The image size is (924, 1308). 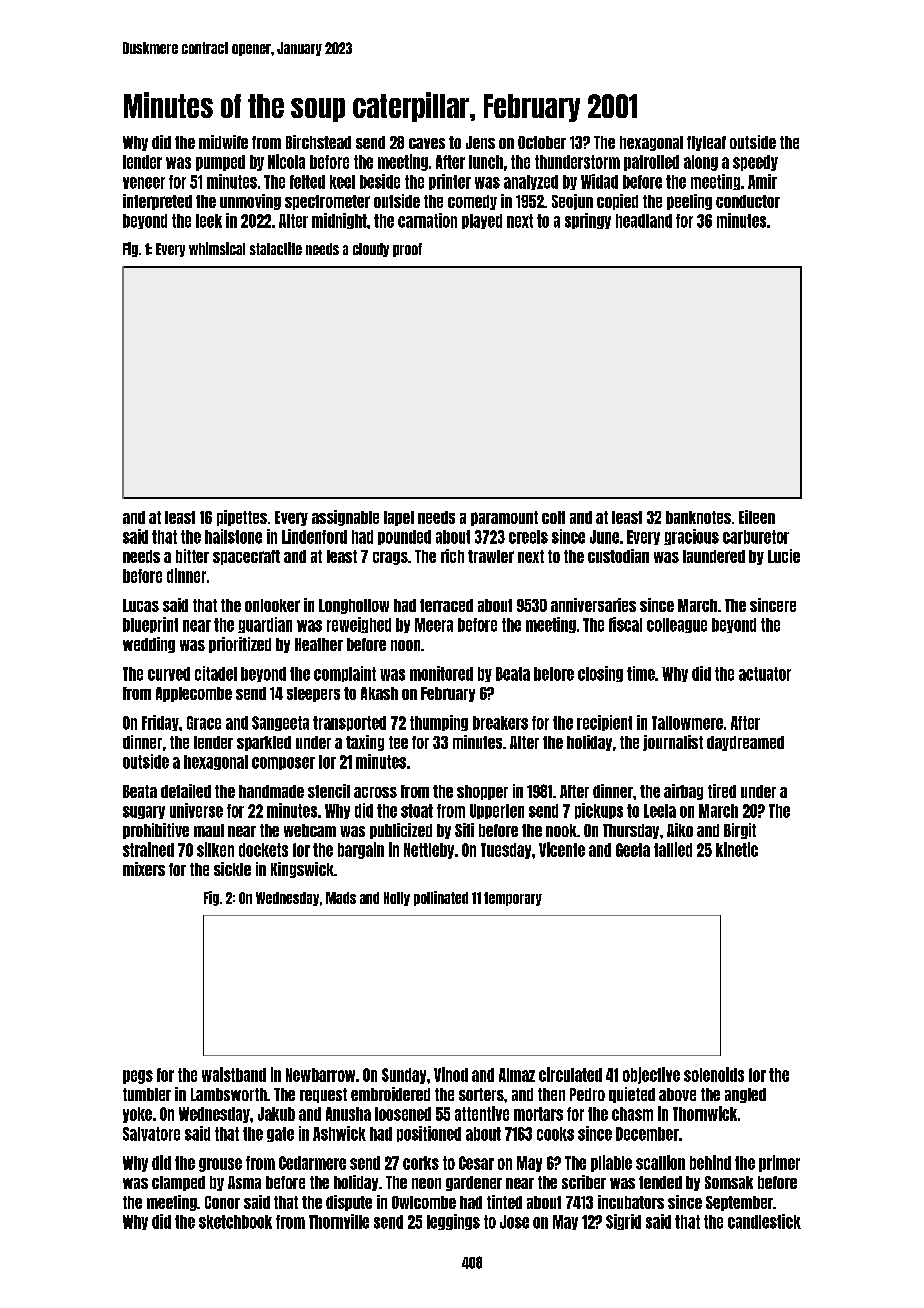 What do you see at coordinates (714, 1074) in the screenshot?
I see `solenoids` at bounding box center [714, 1074].
